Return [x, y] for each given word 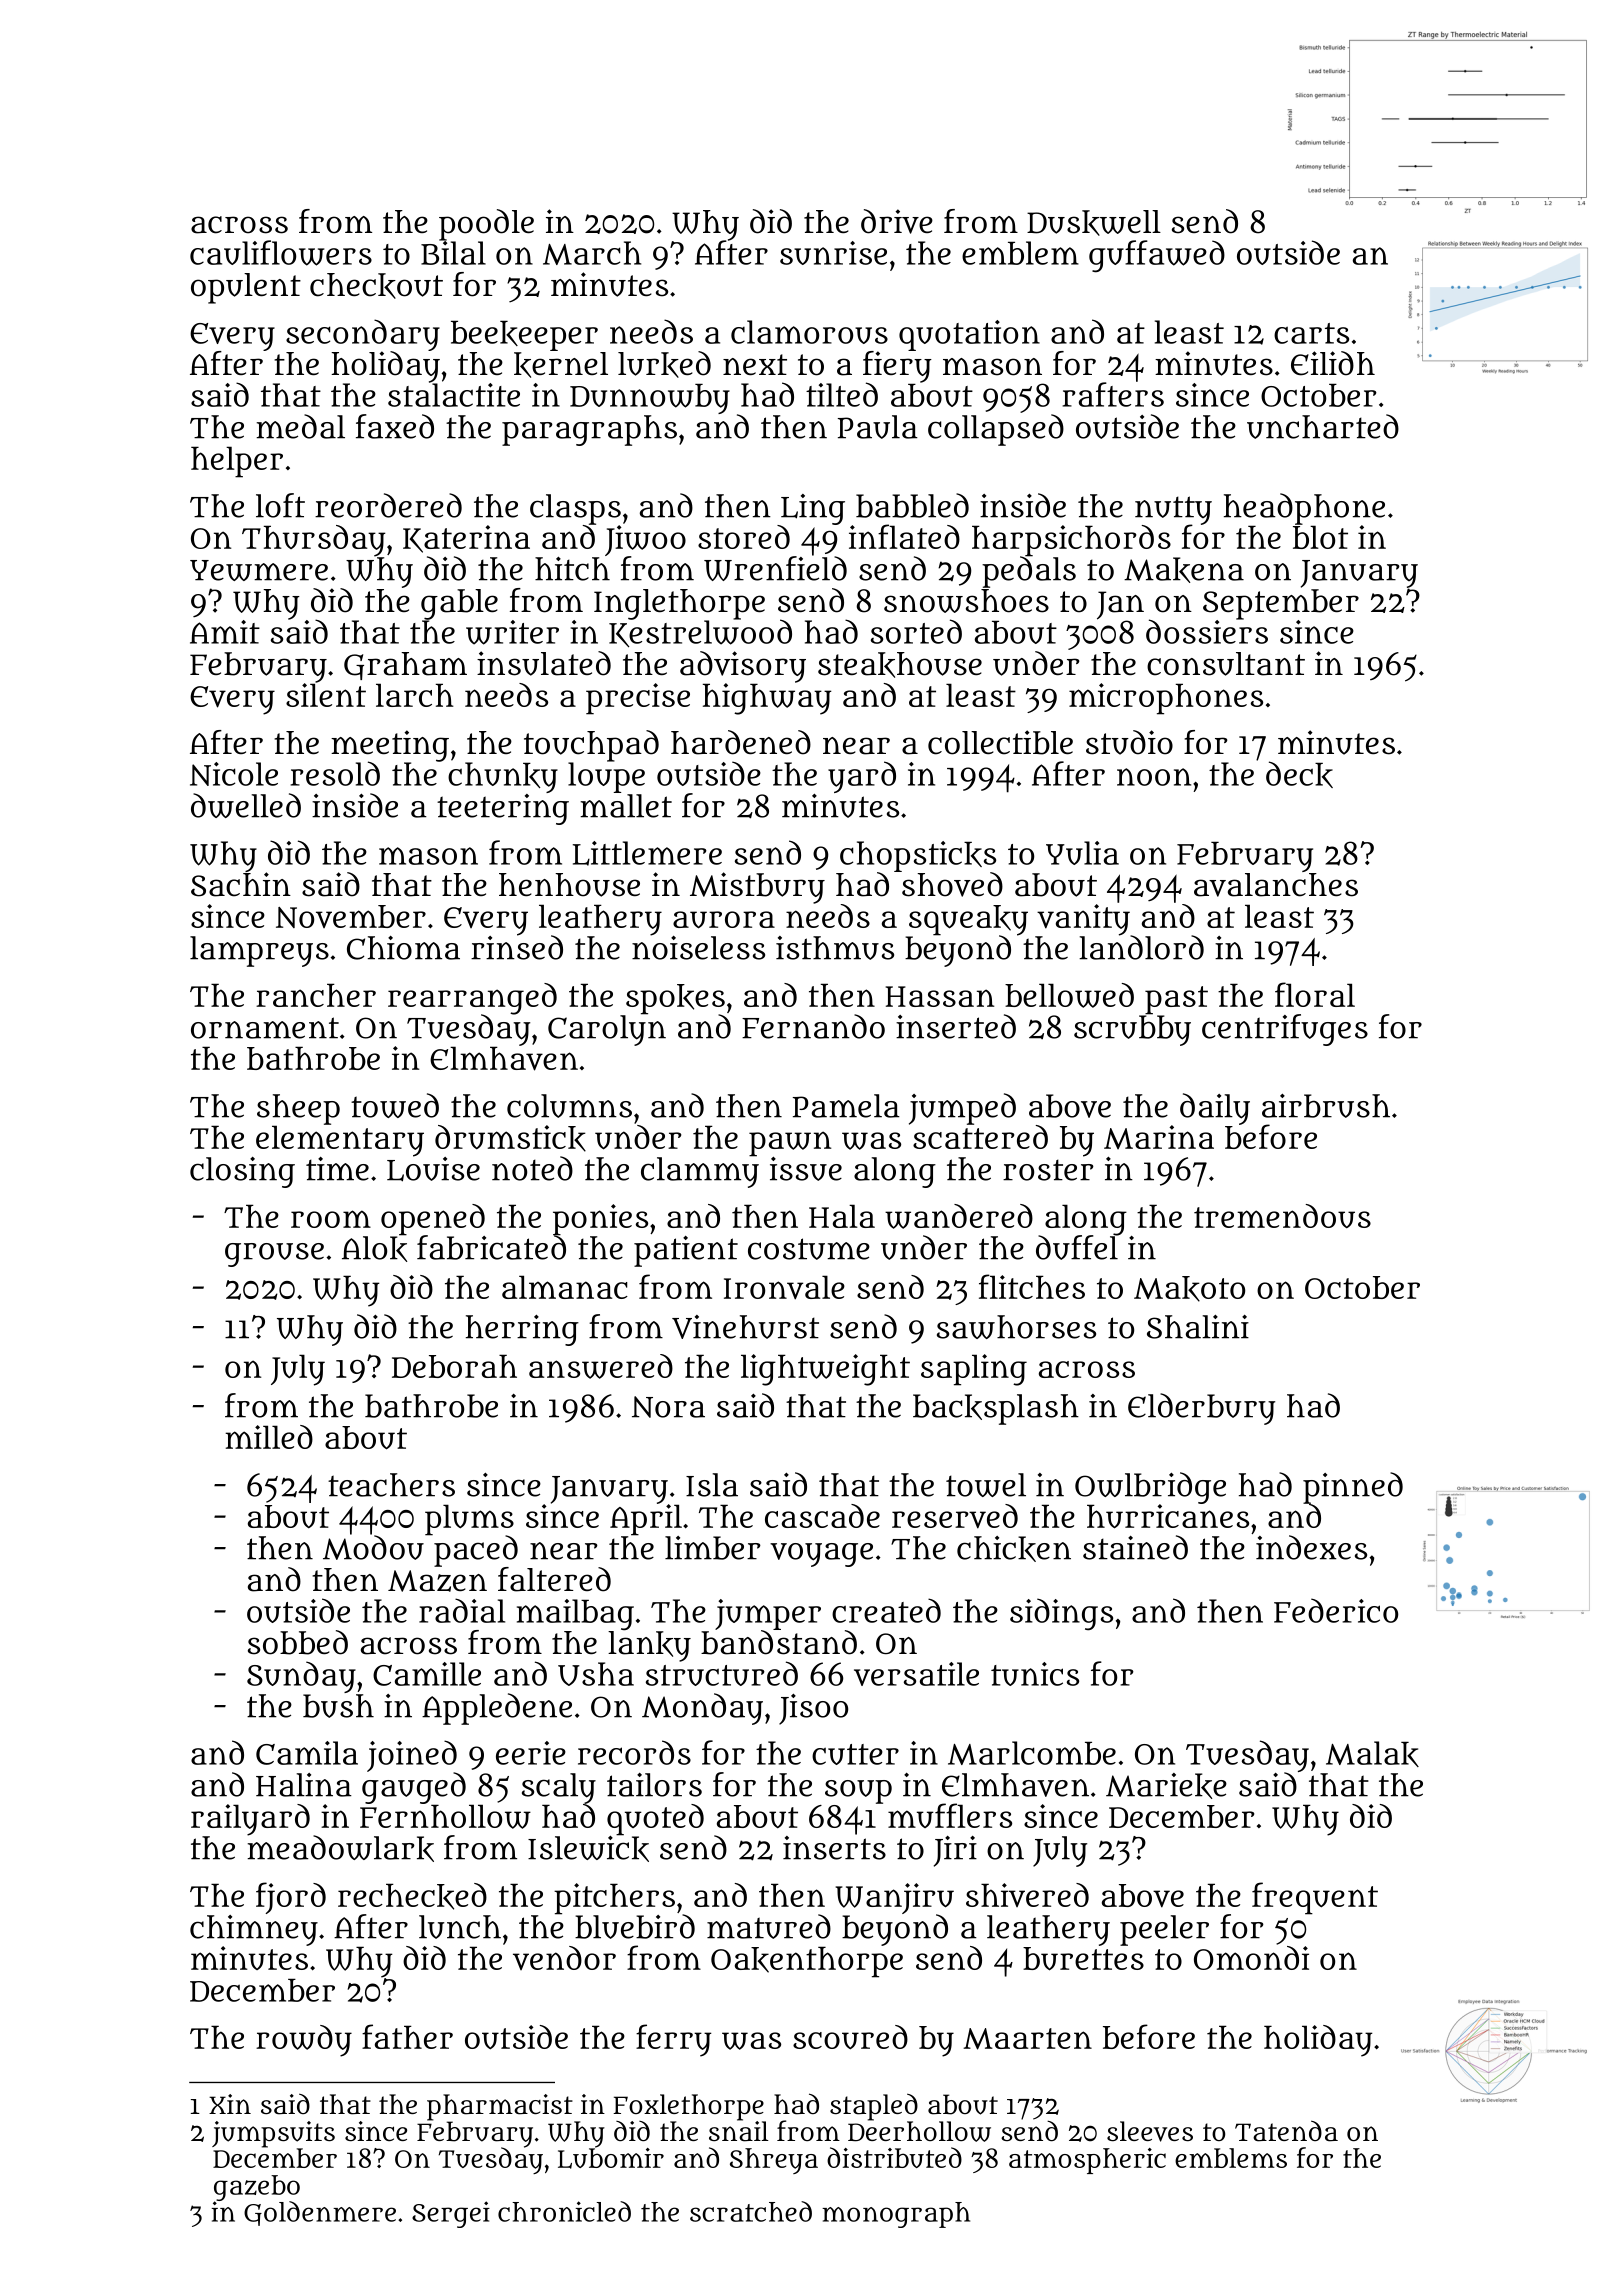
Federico [1336, 1610]
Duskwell [1094, 223]
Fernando [813, 1026]
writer [512, 632]
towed [395, 1105]
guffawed [1157, 256]
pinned [1353, 1488]
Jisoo [813, 1709]
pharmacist [500, 2107]
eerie [531, 1753]
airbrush [1326, 1106]
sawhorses [1016, 1327]
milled [269, 1437]
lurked [664, 364]
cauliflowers [281, 253]
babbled [912, 505]
